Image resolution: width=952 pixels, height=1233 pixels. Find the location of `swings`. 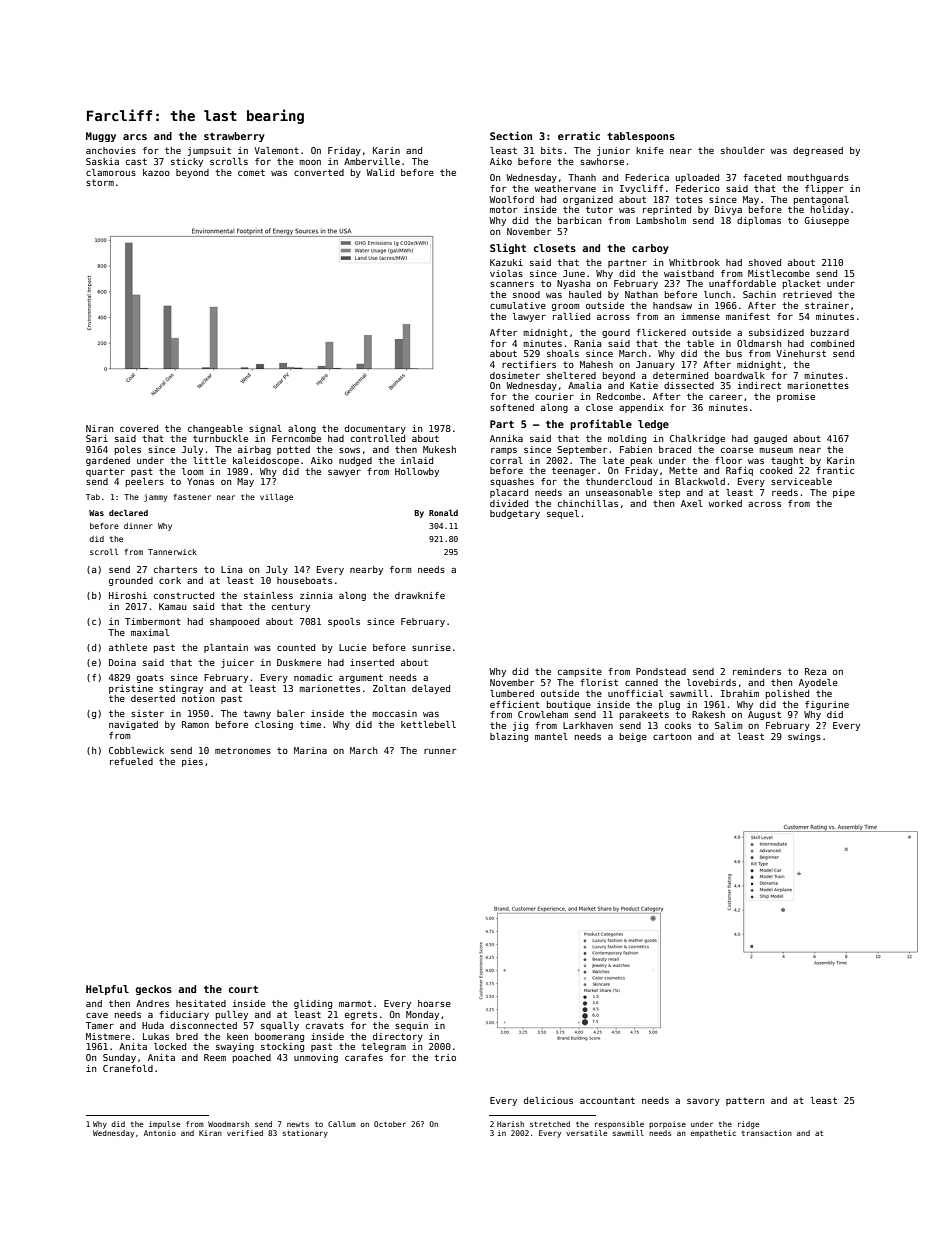

swings is located at coordinates (804, 737).
